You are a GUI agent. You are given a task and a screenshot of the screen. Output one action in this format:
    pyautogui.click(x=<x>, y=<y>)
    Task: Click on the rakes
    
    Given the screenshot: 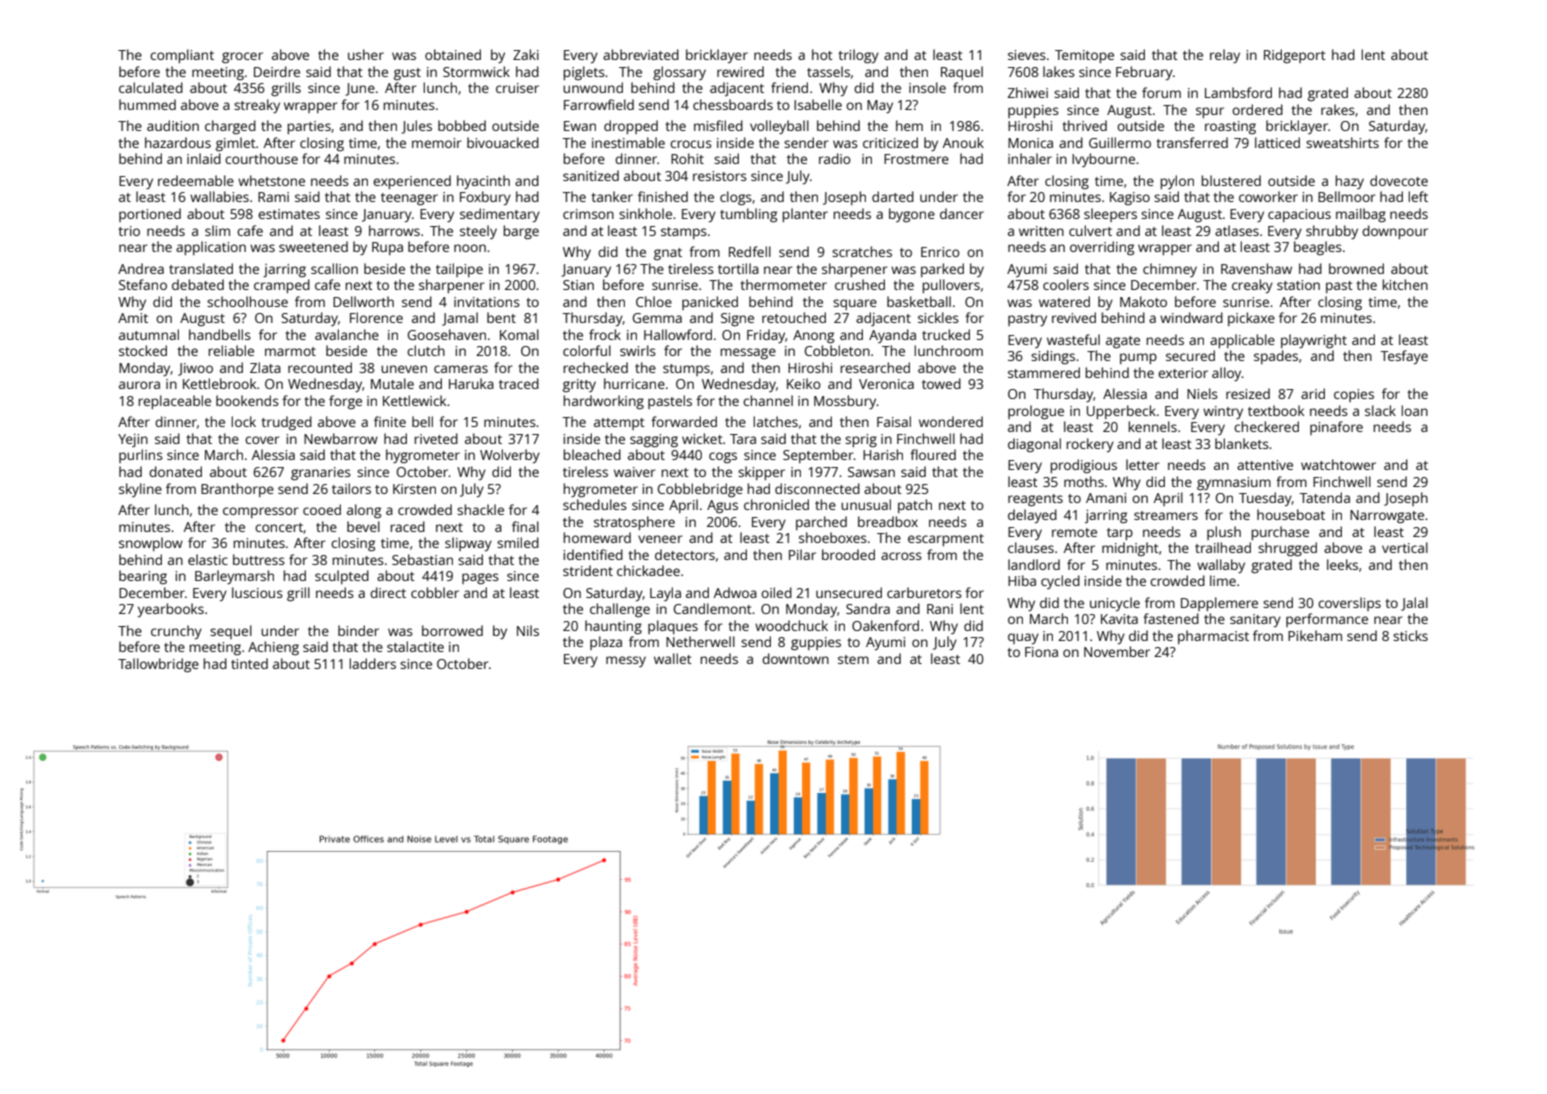 What is the action you would take?
    pyautogui.click(x=1338, y=109)
